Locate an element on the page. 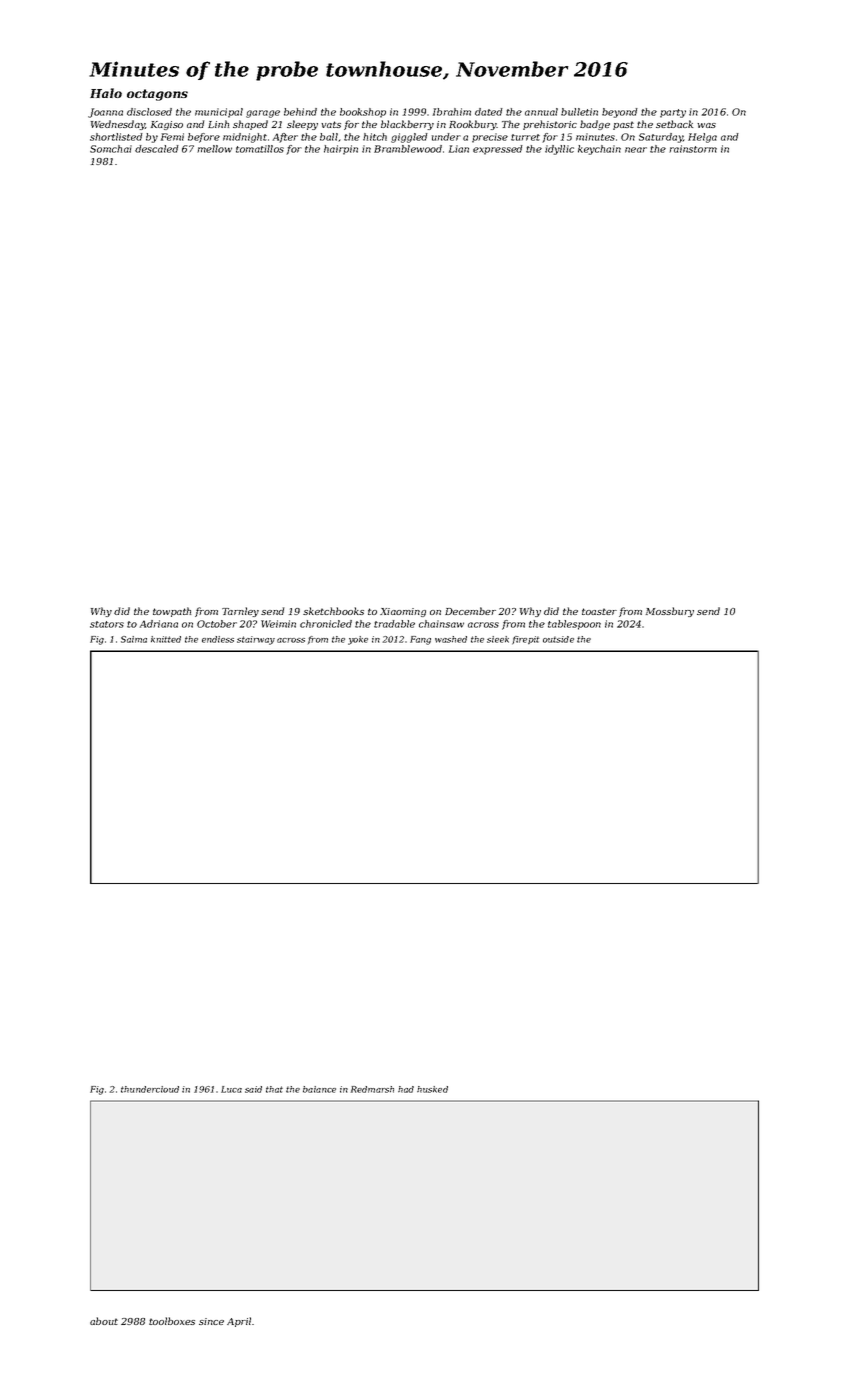  Salma is located at coordinates (134, 639).
